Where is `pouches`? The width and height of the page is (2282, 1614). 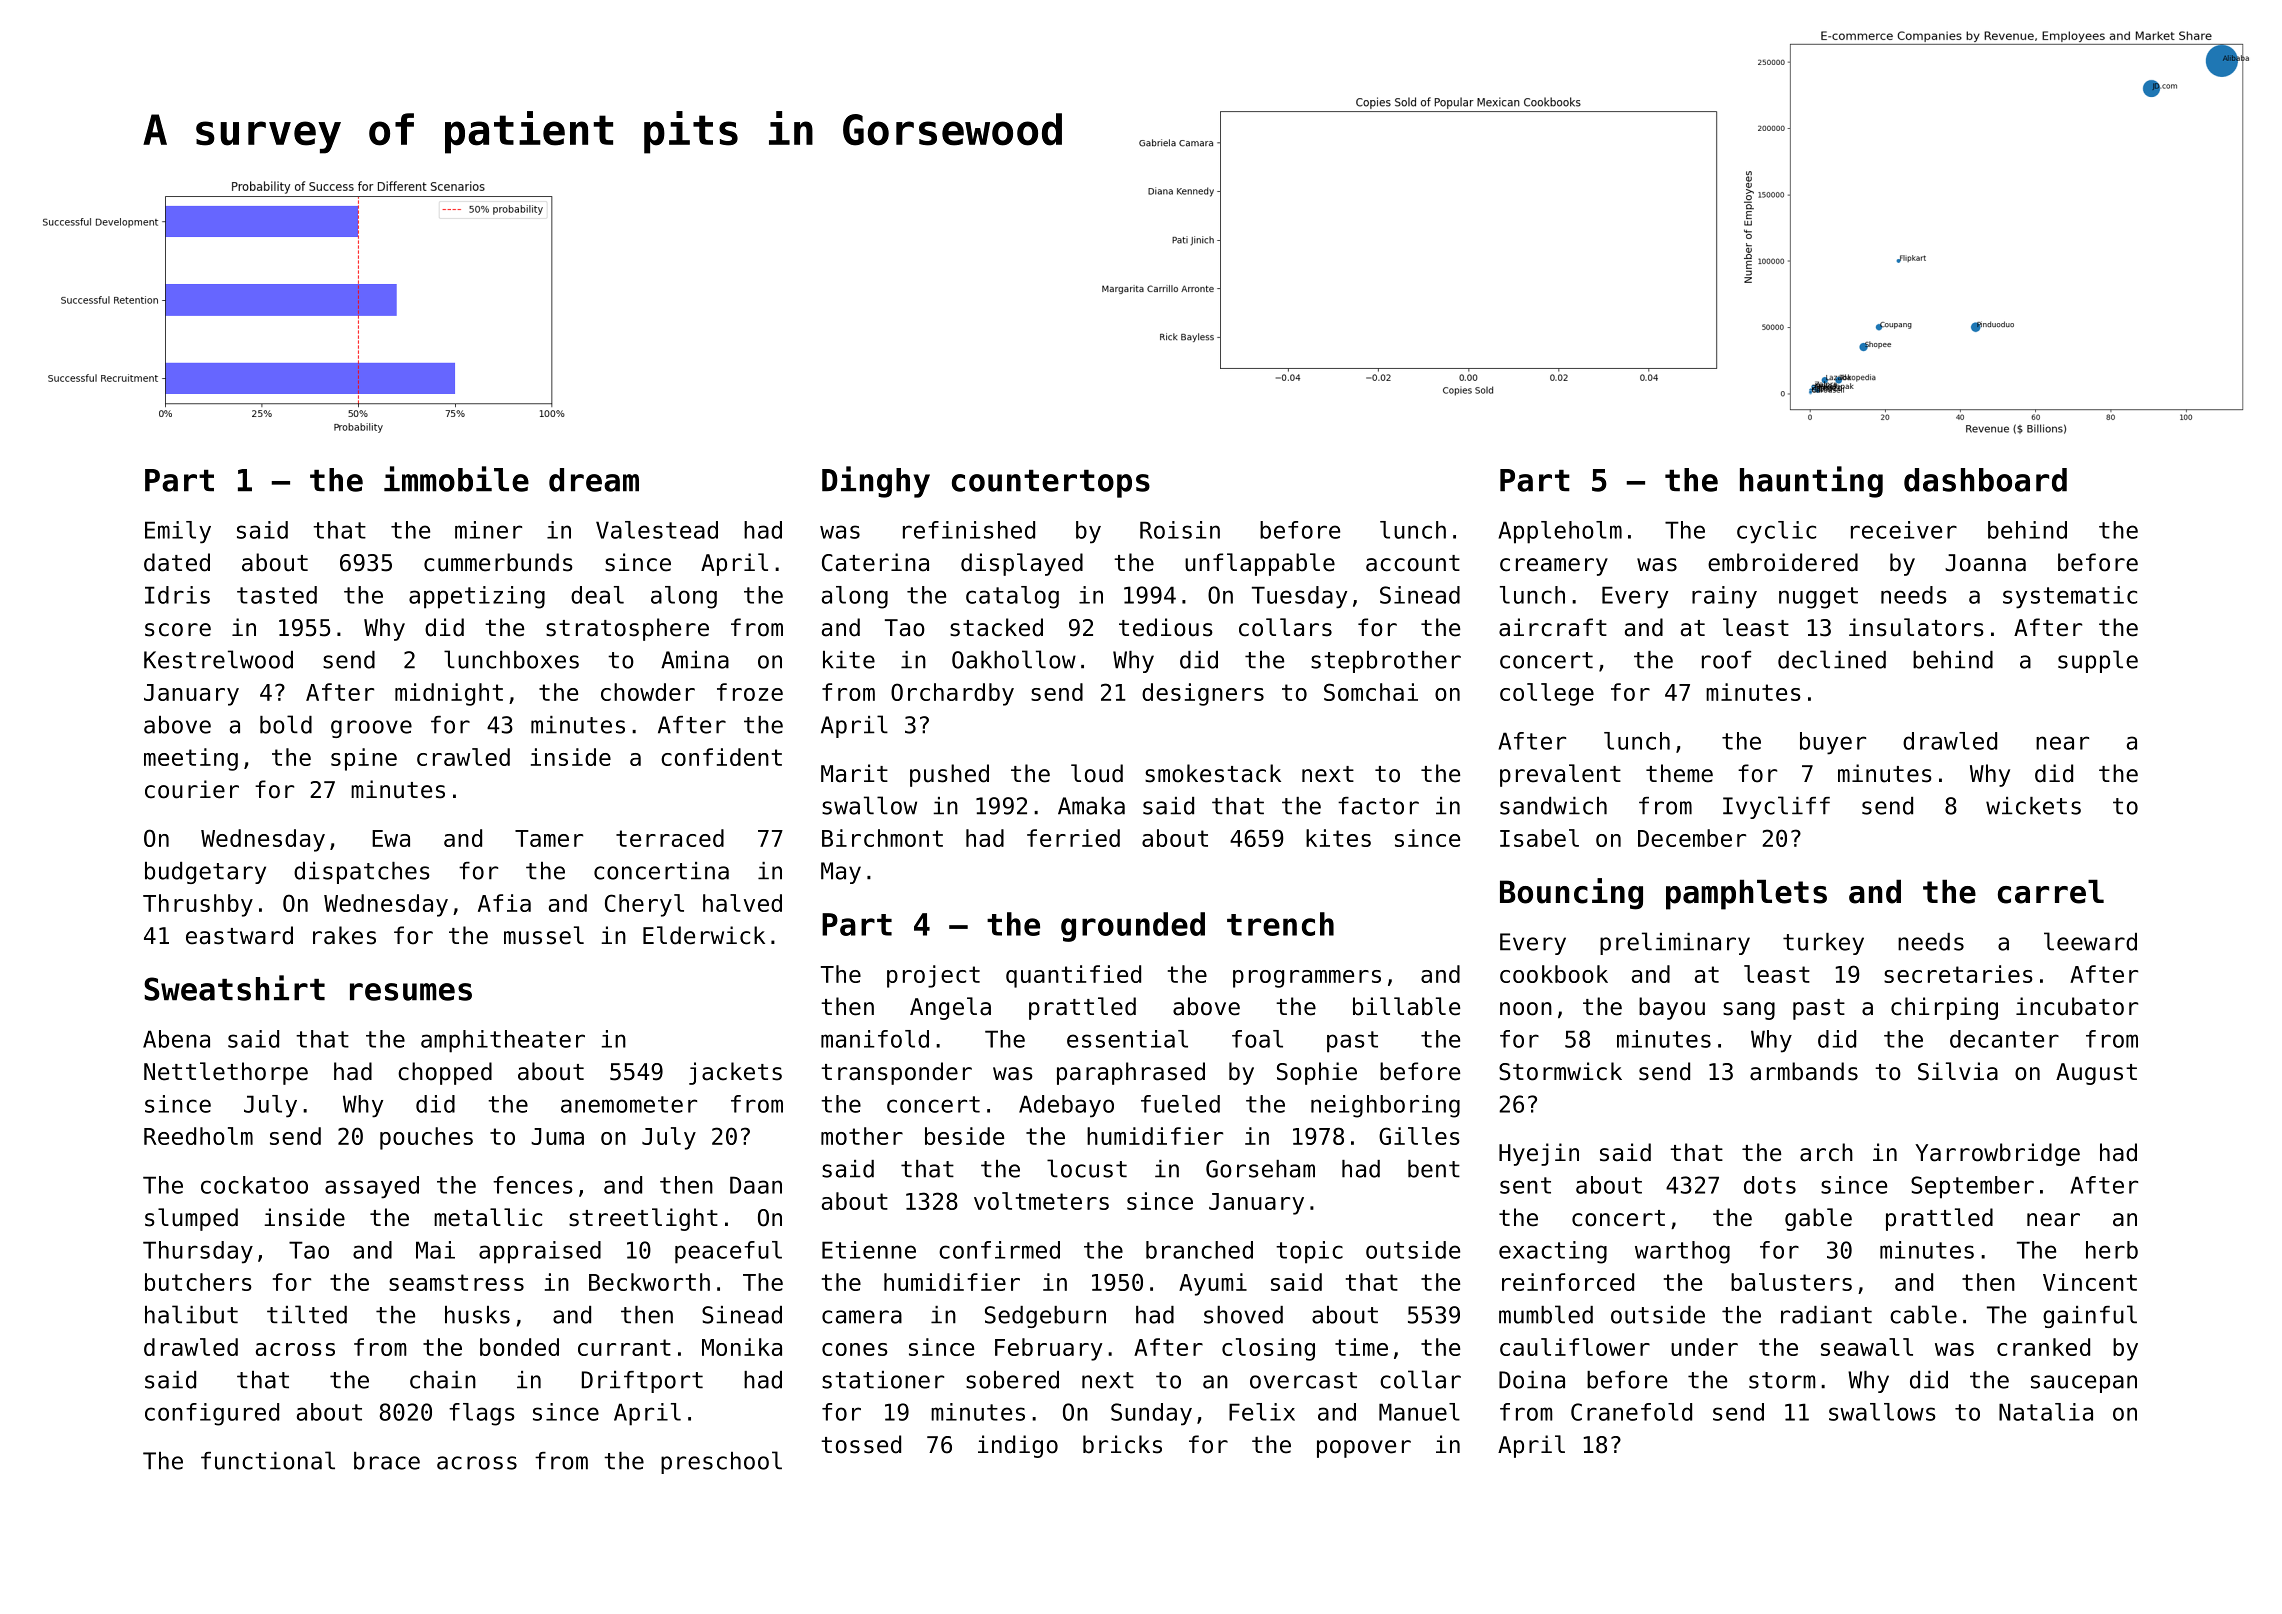 pouches is located at coordinates (426, 1138).
